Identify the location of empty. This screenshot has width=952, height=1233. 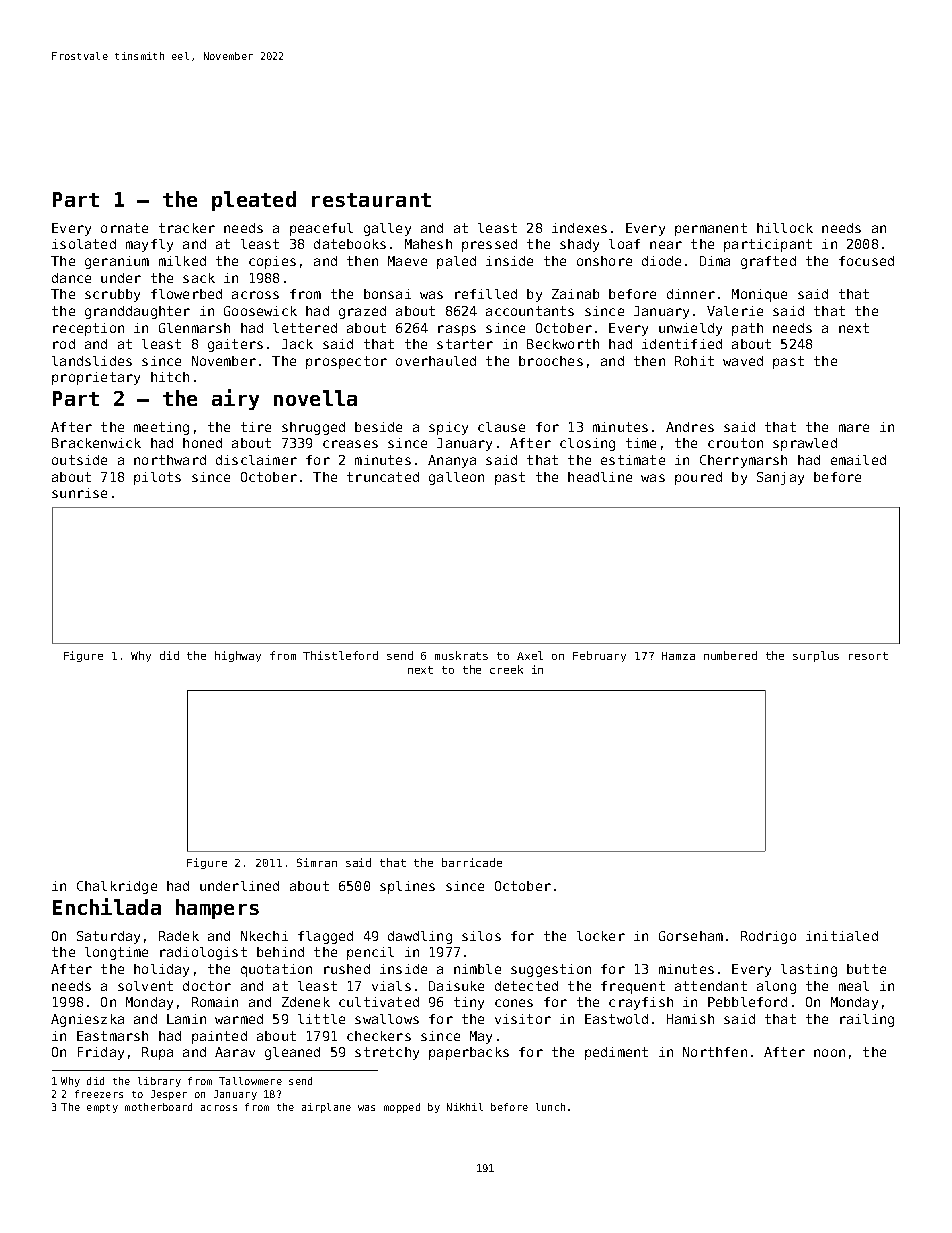
(102, 1108).
